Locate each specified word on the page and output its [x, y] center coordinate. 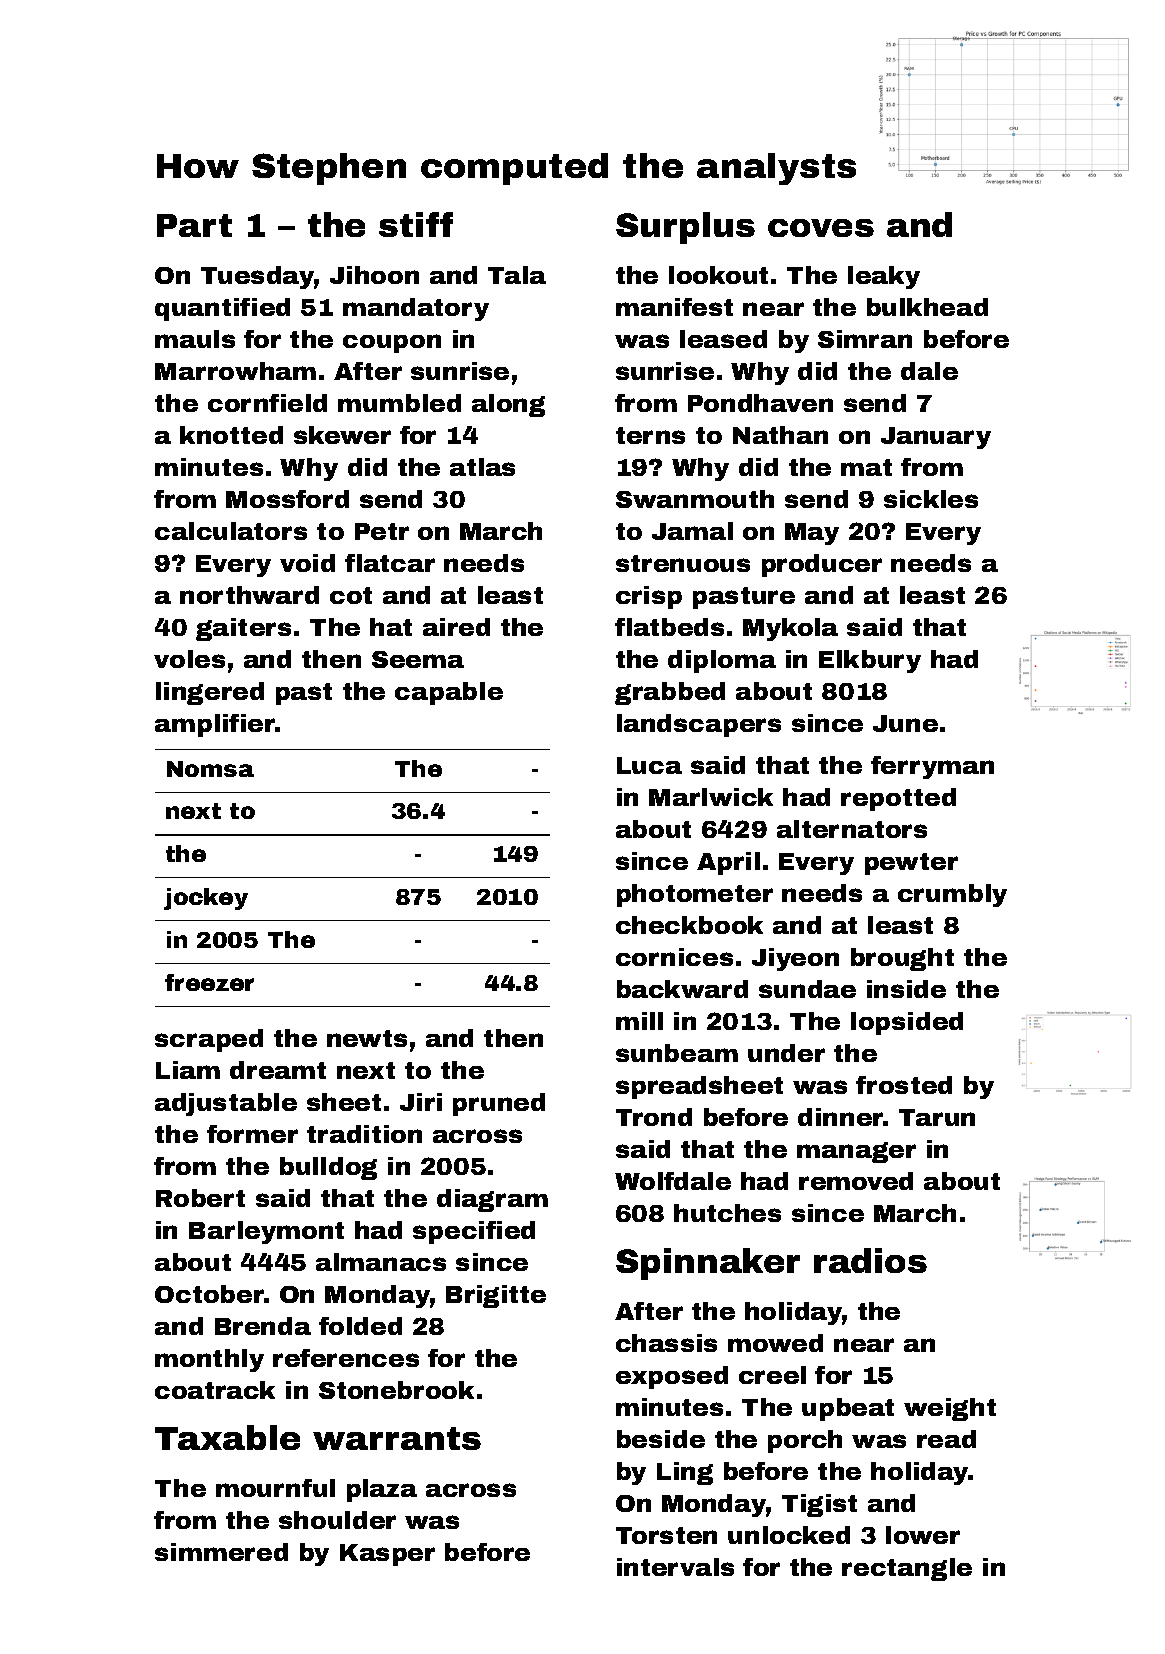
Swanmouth [695, 499]
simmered [221, 1552]
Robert [200, 1198]
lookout [718, 275]
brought [902, 959]
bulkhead [927, 307]
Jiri [421, 1102]
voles [189, 659]
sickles [931, 499]
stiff [416, 224]
